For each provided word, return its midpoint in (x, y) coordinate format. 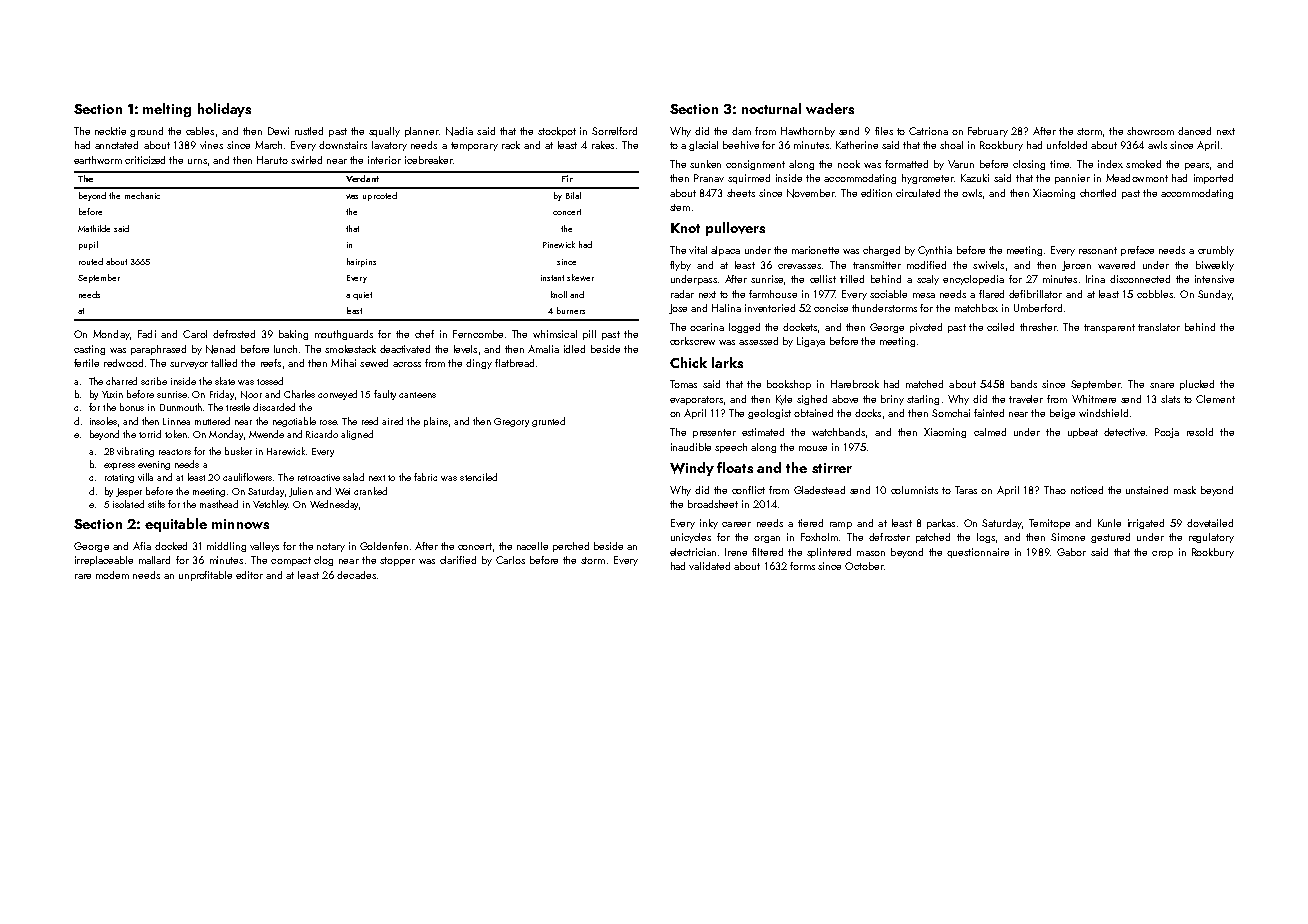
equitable (176, 525)
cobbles (1155, 294)
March (268, 145)
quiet (362, 296)
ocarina (707, 327)
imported (1213, 179)
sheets (741, 193)
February (988, 132)
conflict (748, 490)
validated (709, 566)
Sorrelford (614, 131)
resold (1200, 432)
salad (353, 477)
